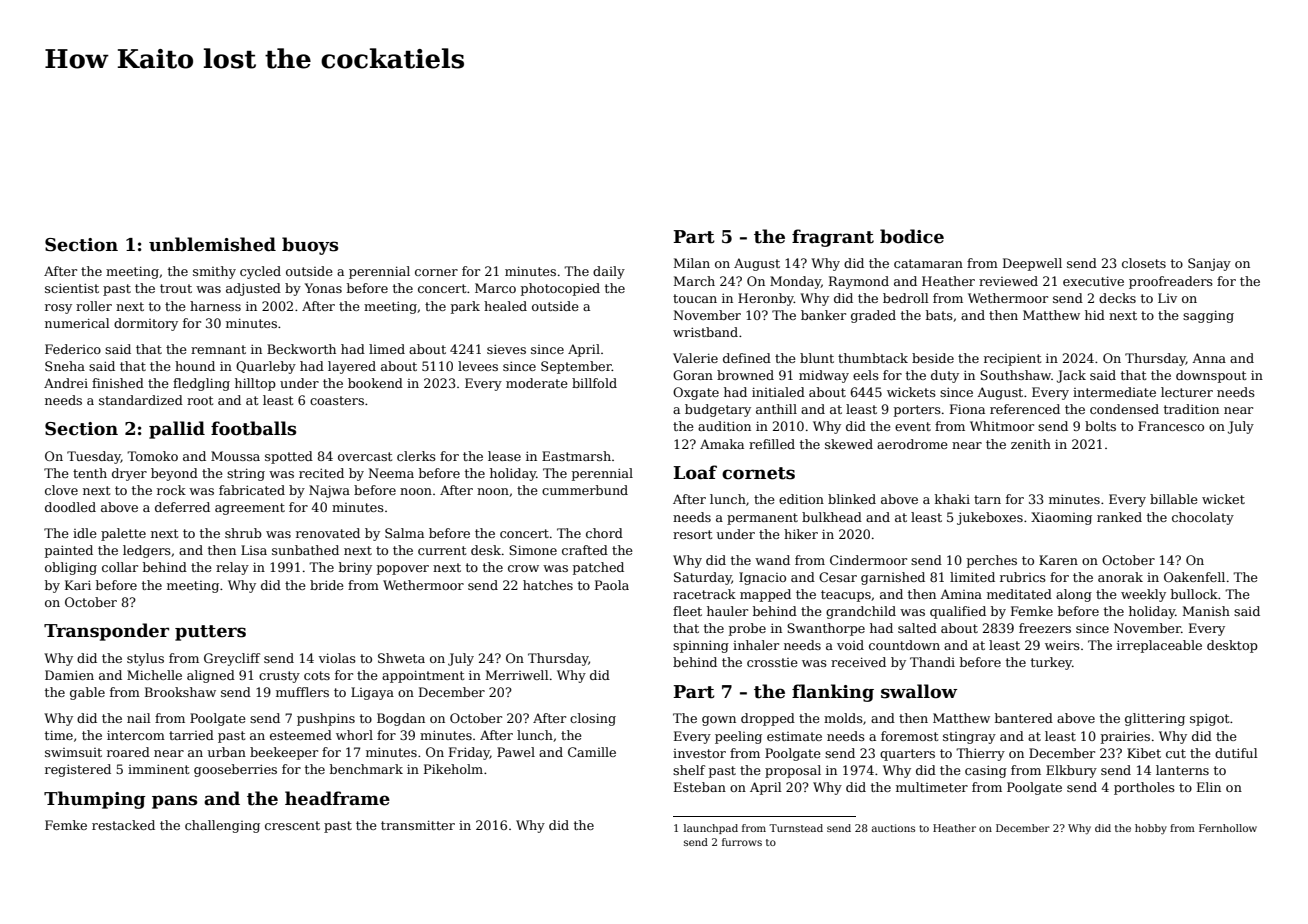 This image has width=1308, height=924. Describe the element at coordinates (1095, 315) in the image. I see `hid` at that location.
